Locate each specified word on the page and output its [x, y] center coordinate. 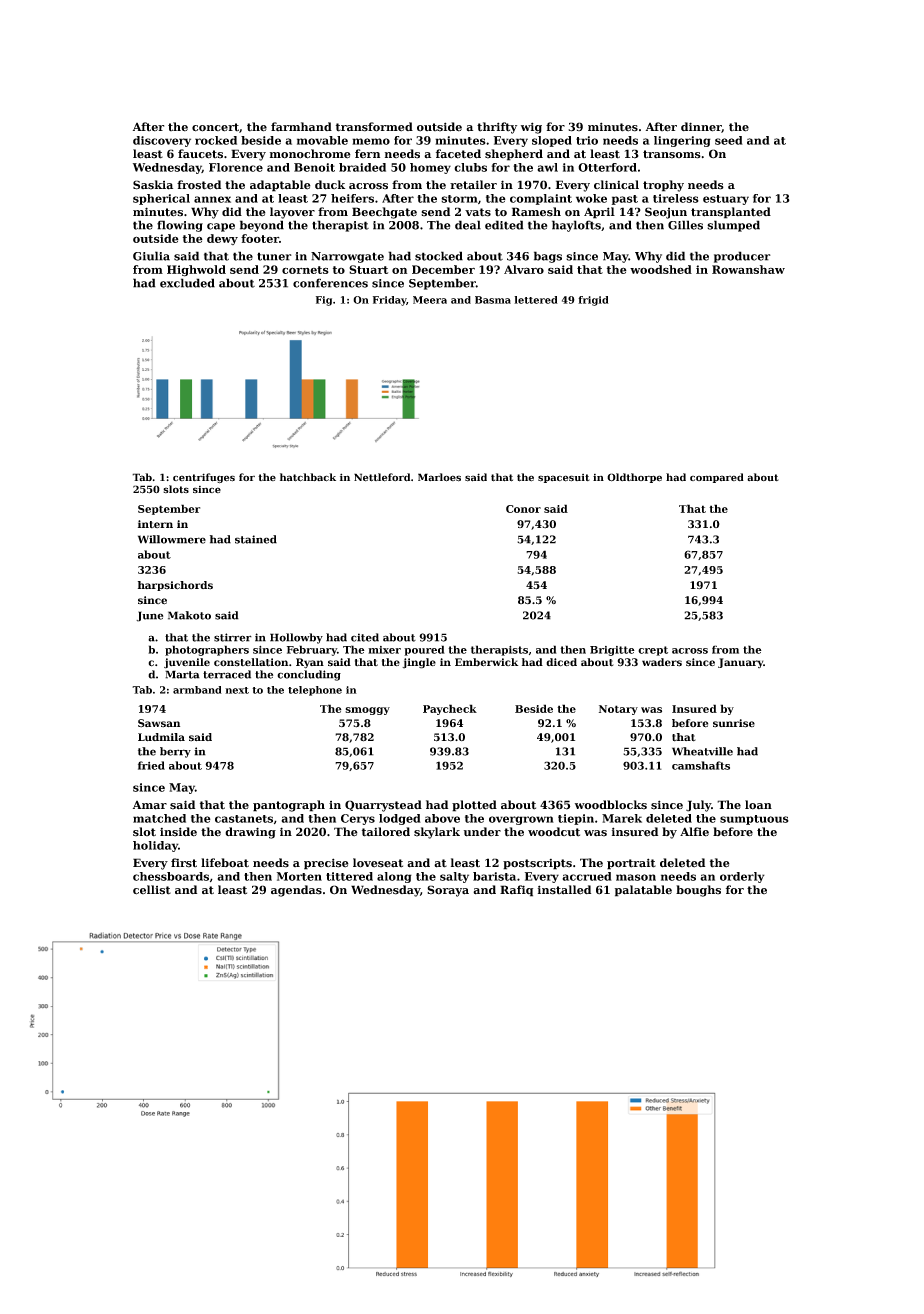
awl [547, 167]
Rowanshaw [748, 269]
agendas [296, 891]
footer [260, 238]
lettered [536, 300]
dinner [701, 127]
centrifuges [204, 478]
